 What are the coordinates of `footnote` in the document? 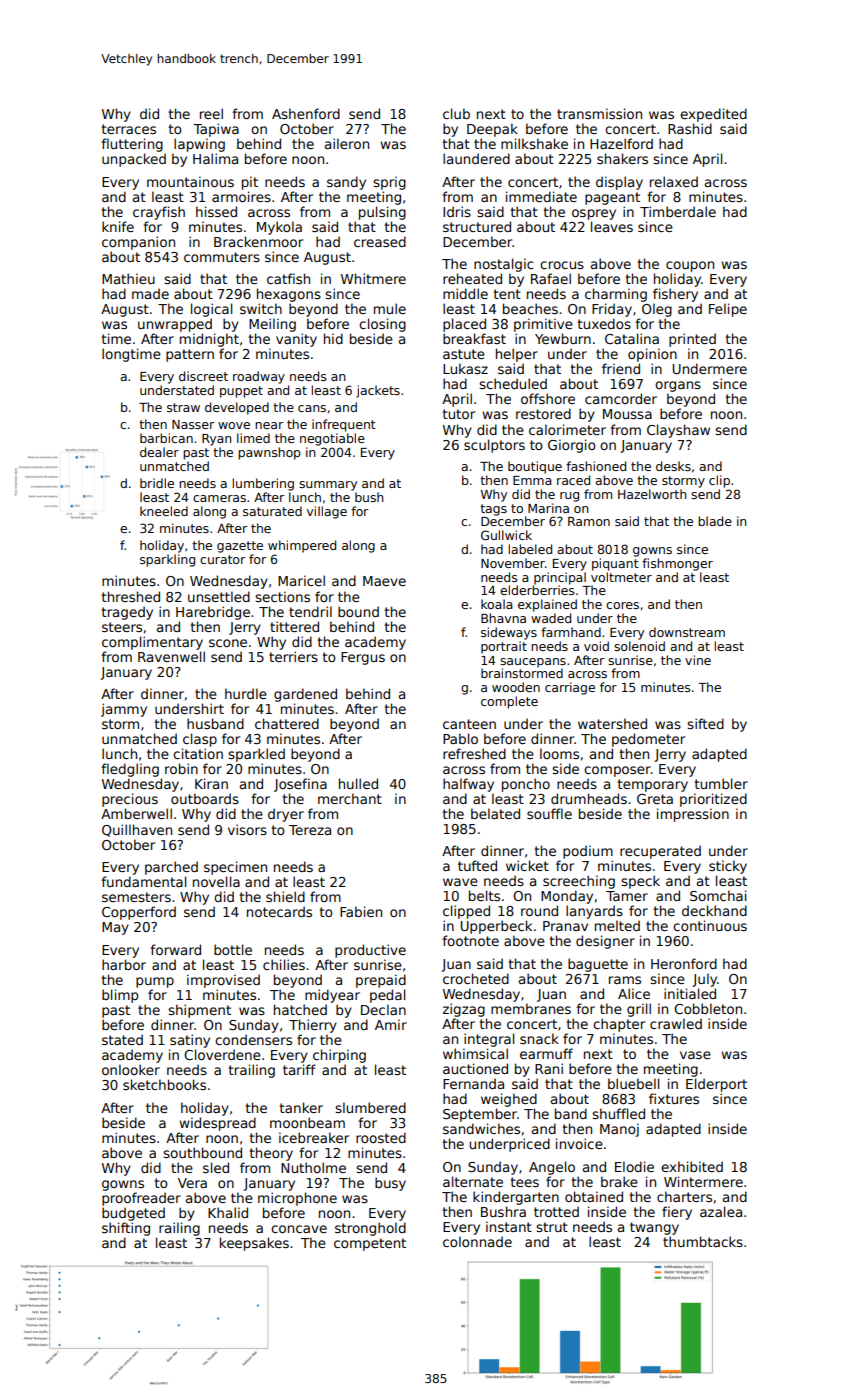 It's located at (470, 940).
